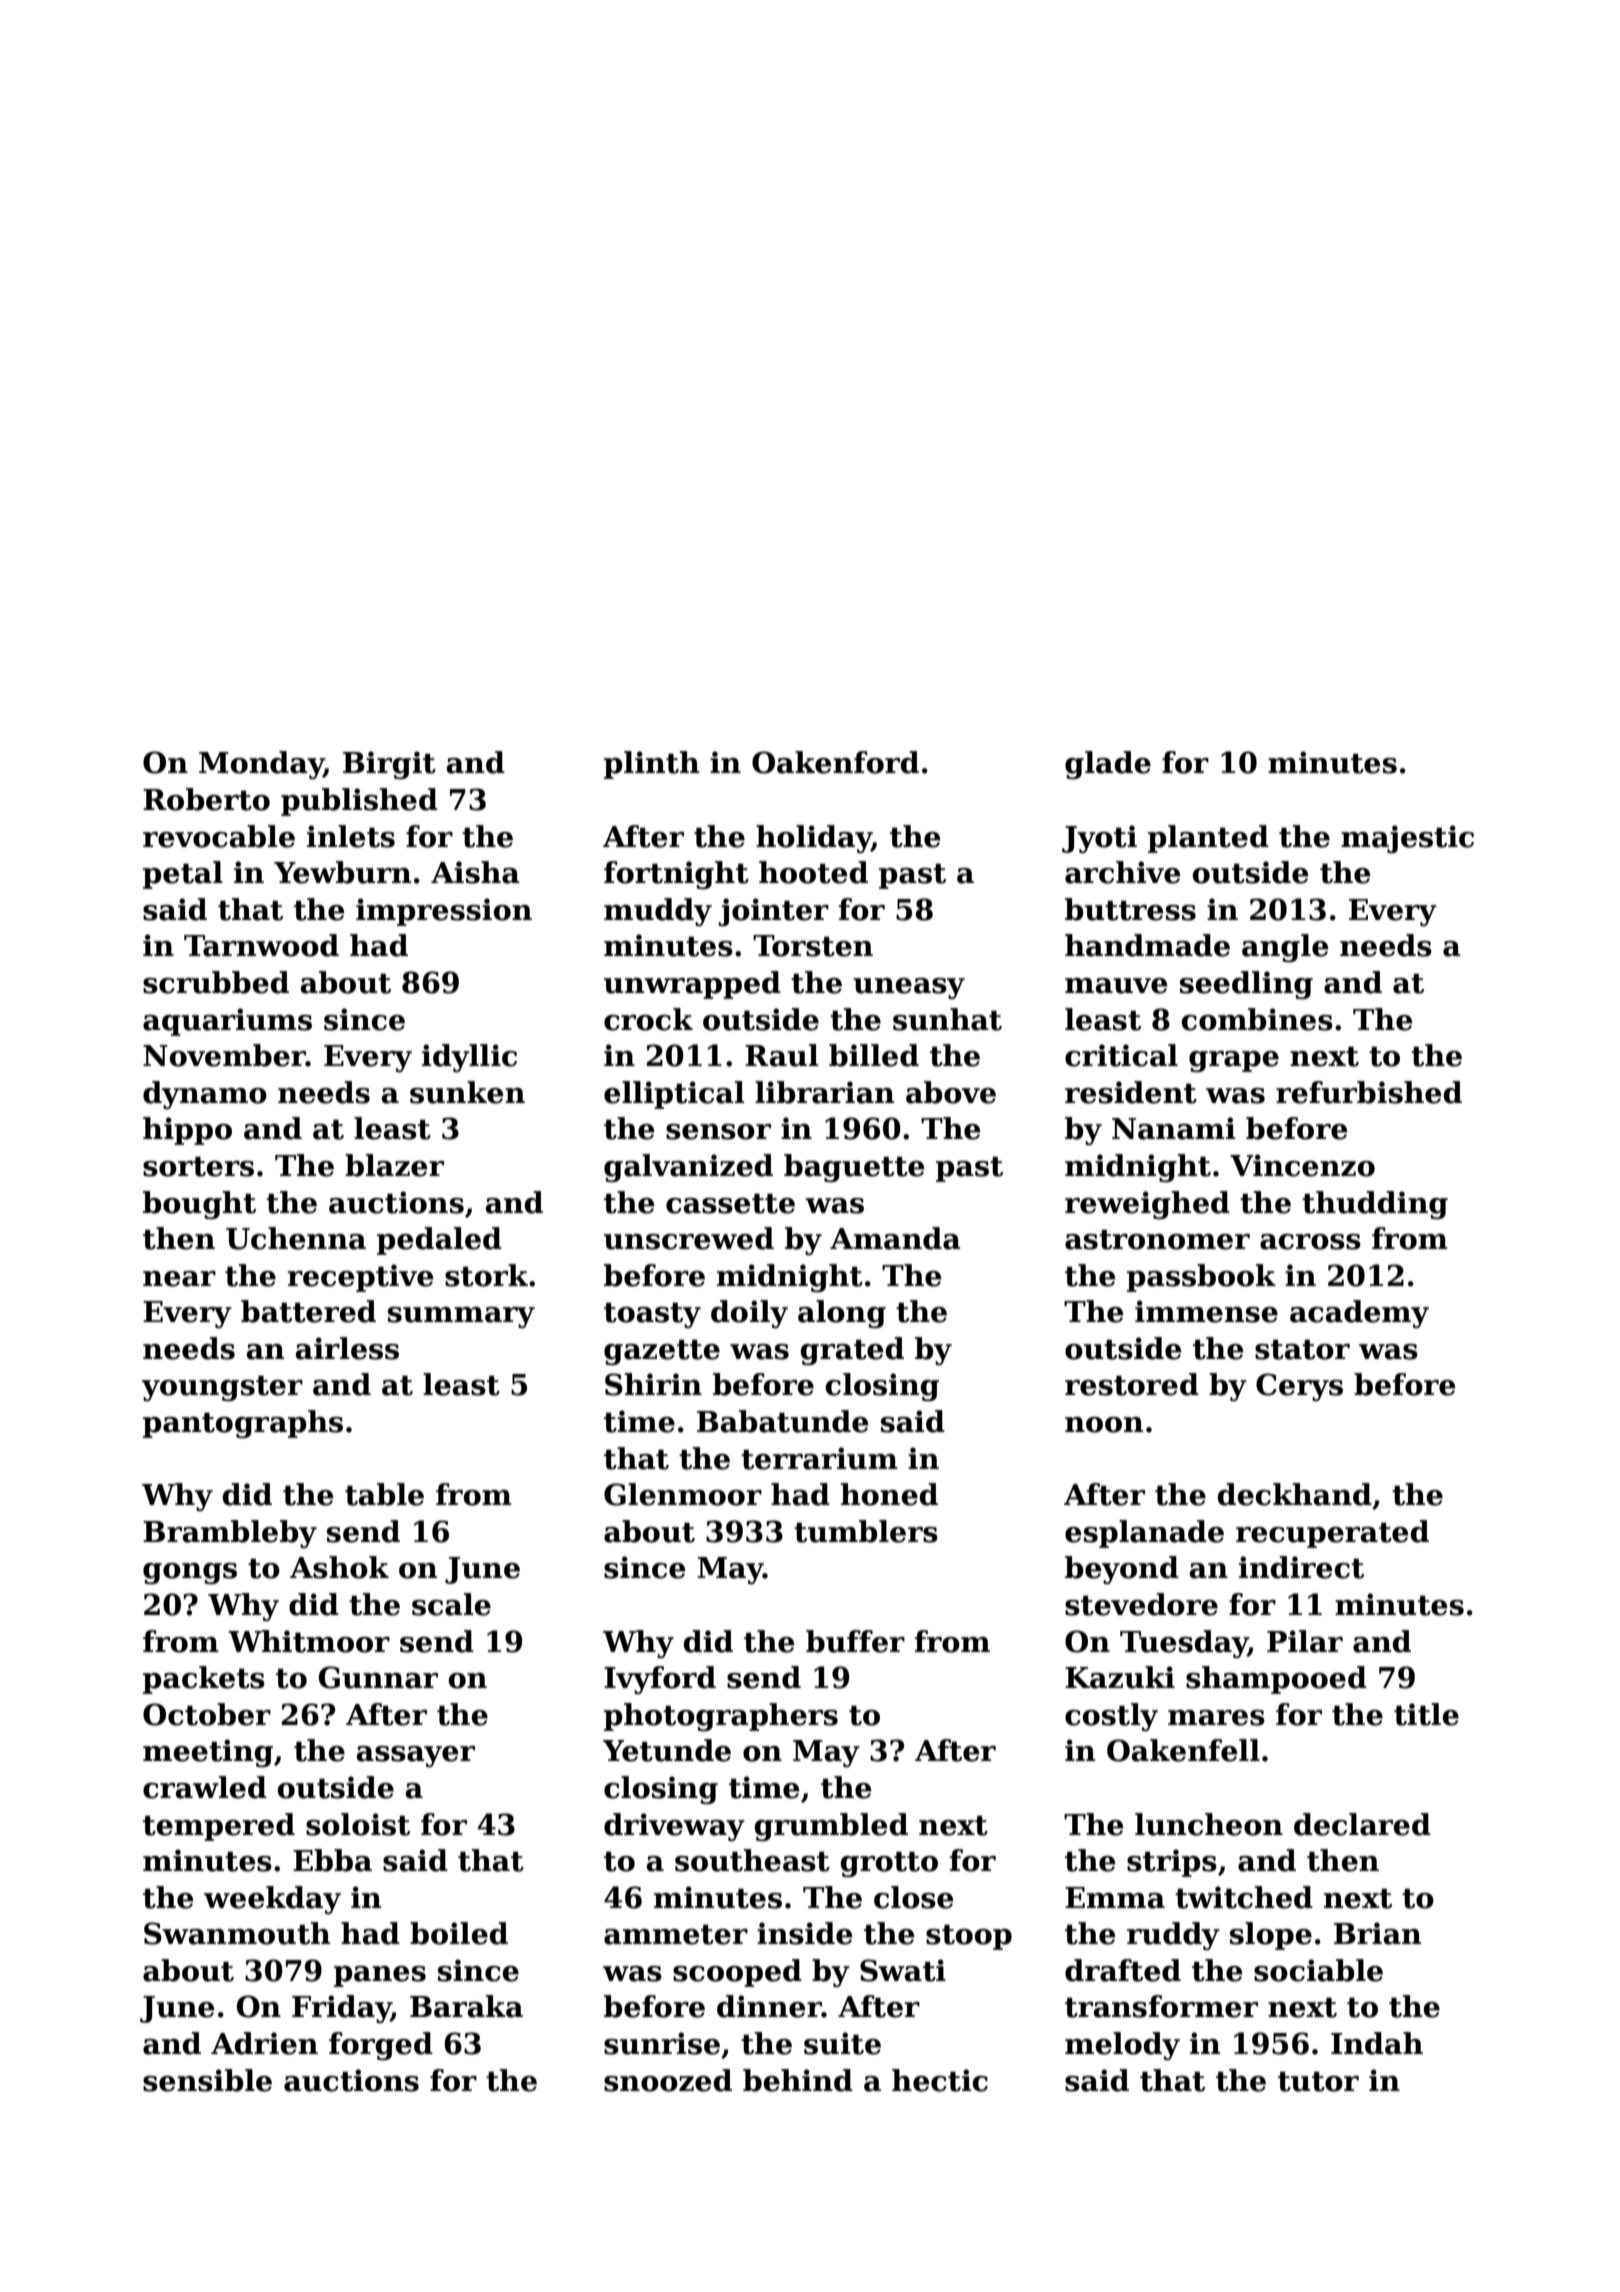 This image has width=1620, height=2292. I want to click on recuperated, so click(1332, 1534).
